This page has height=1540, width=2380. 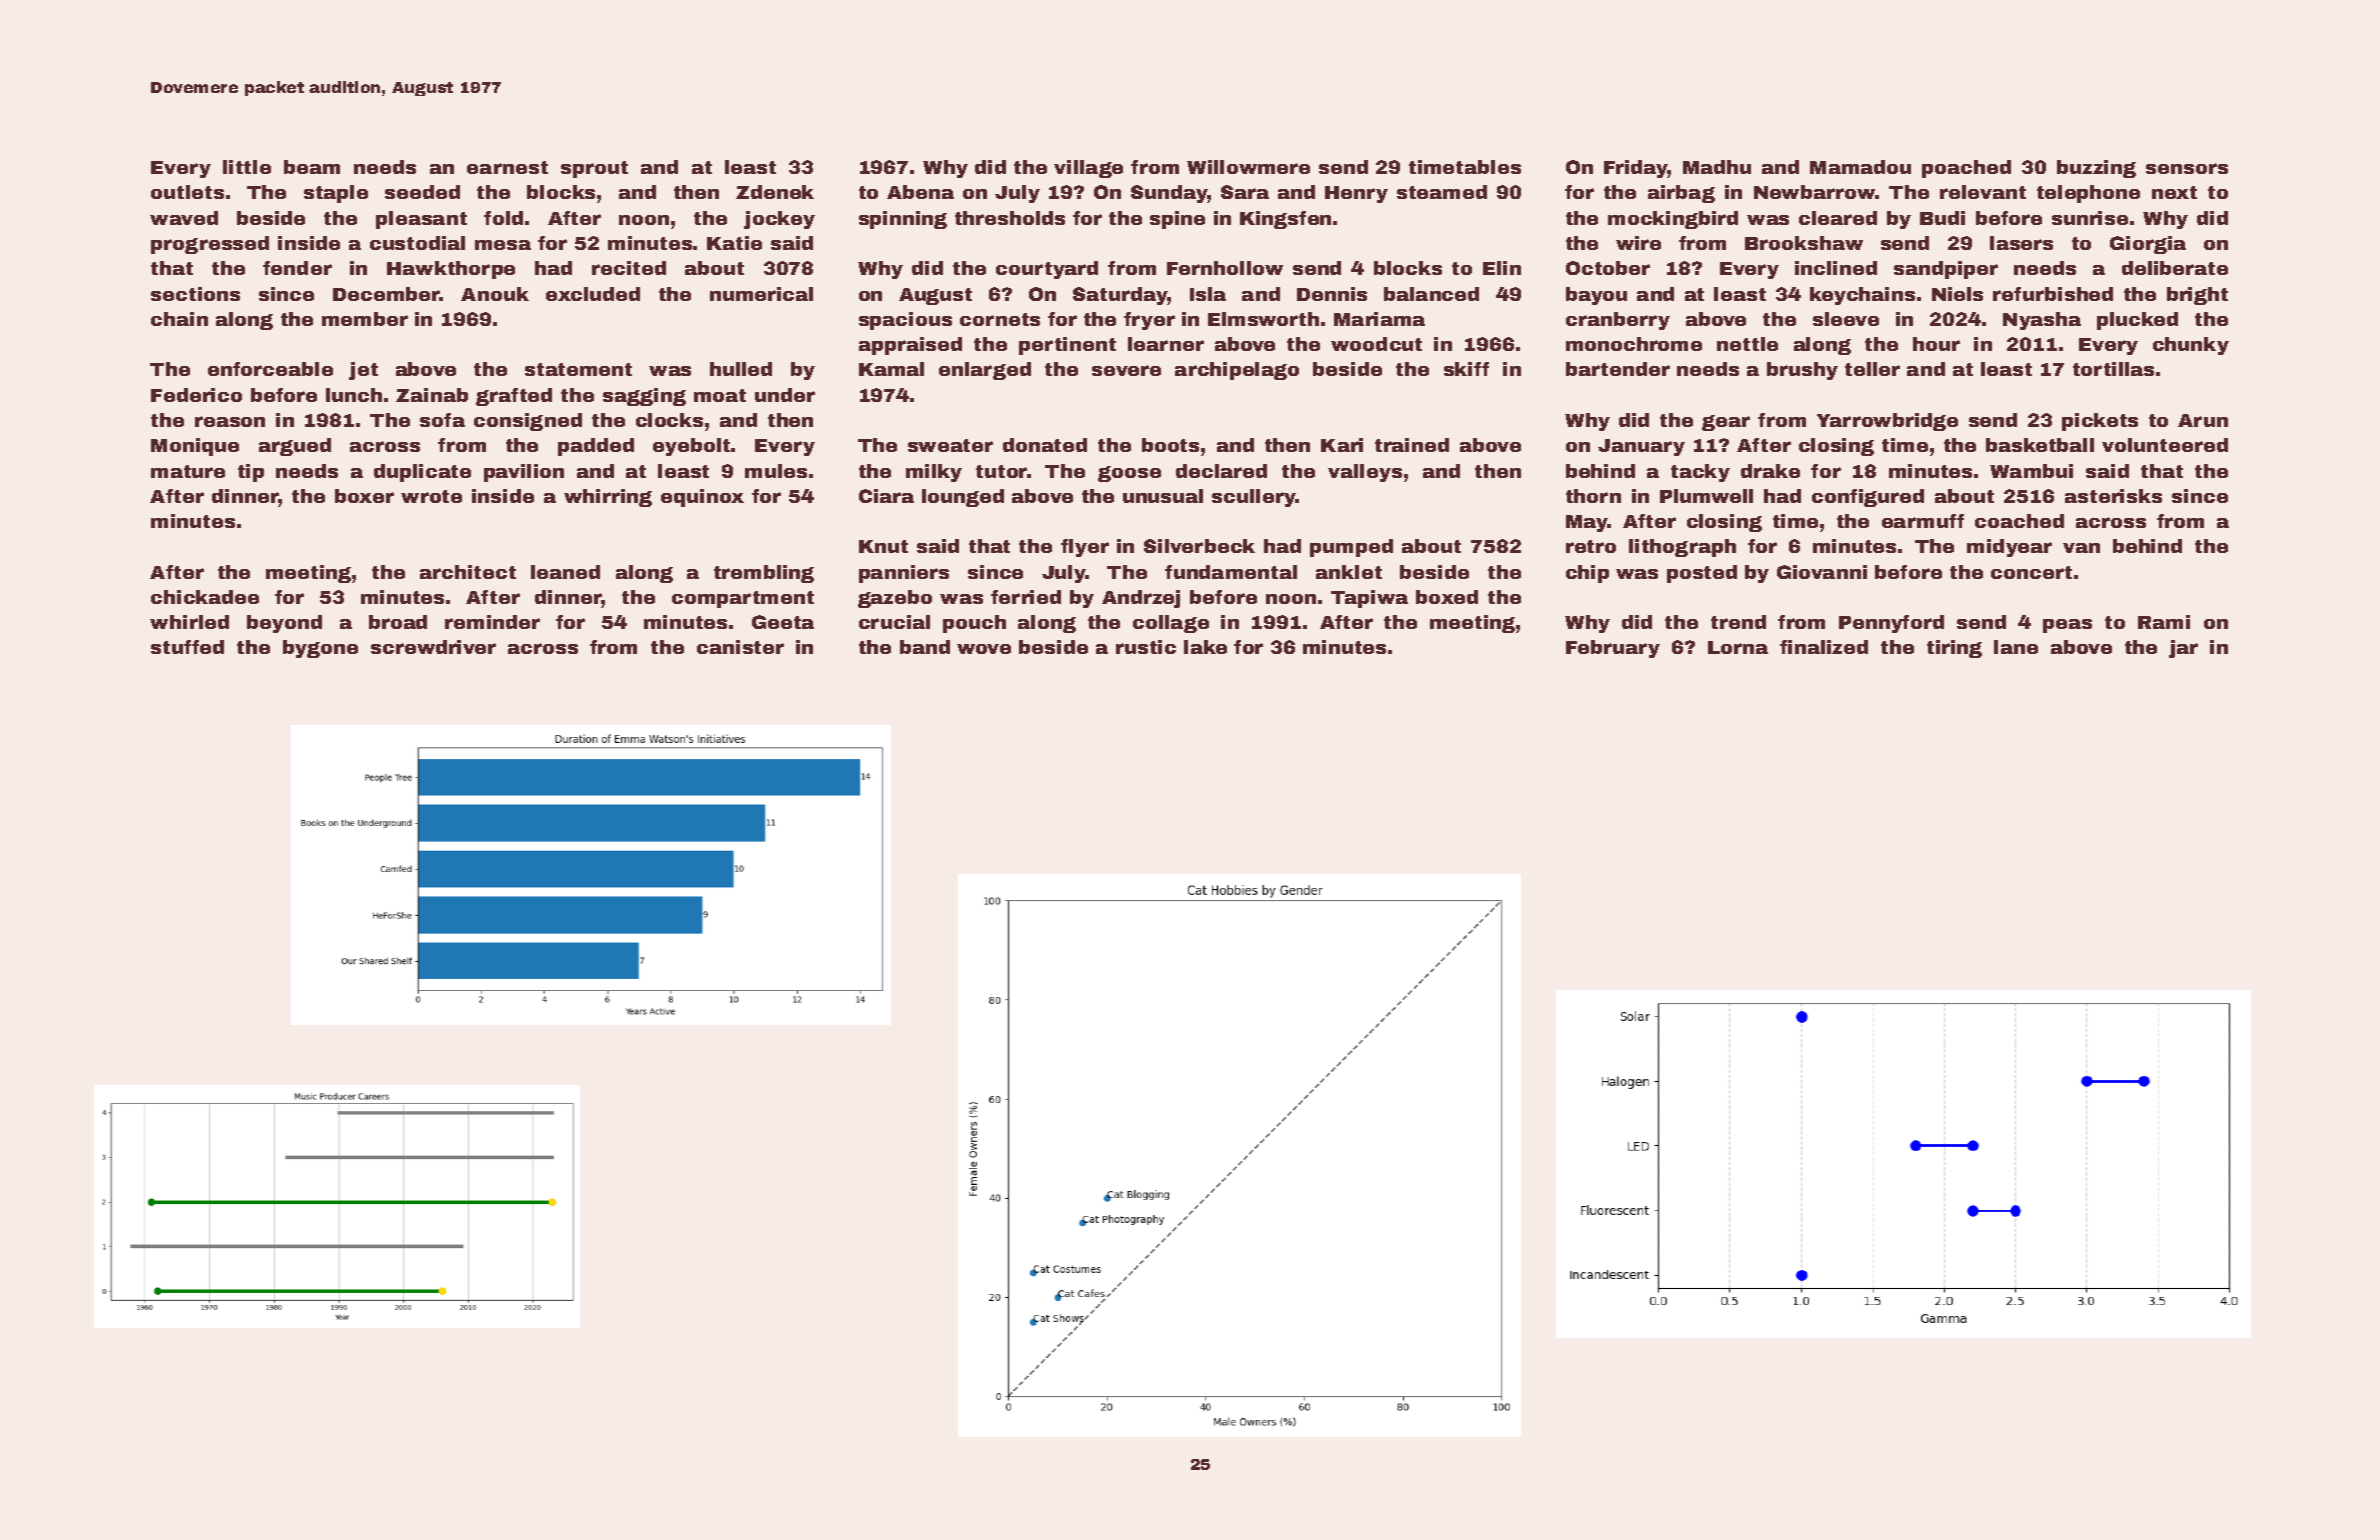 I want to click on lasers, so click(x=2021, y=243).
